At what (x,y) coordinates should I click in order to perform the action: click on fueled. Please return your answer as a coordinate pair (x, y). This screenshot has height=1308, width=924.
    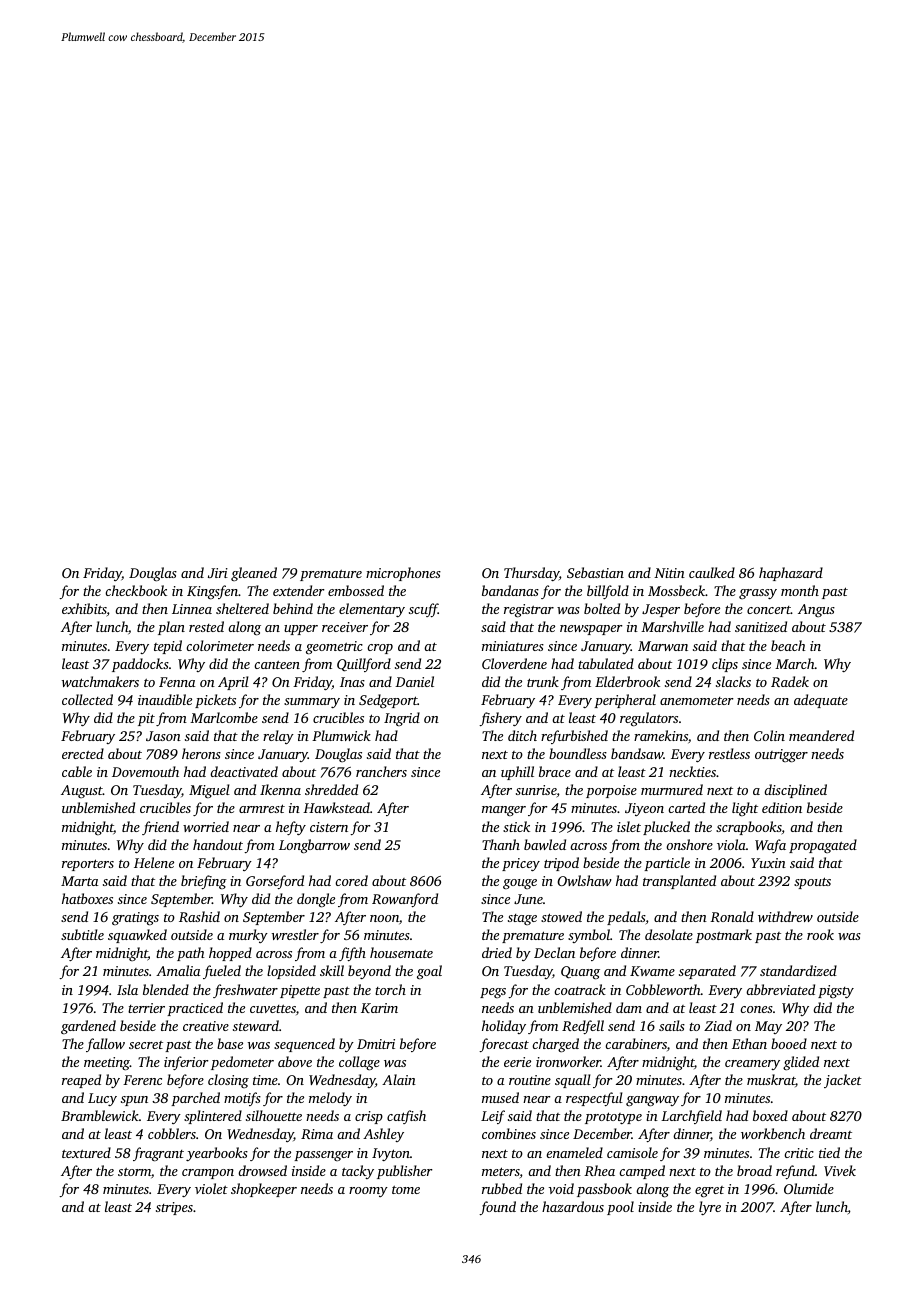
    Looking at the image, I should click on (222, 972).
